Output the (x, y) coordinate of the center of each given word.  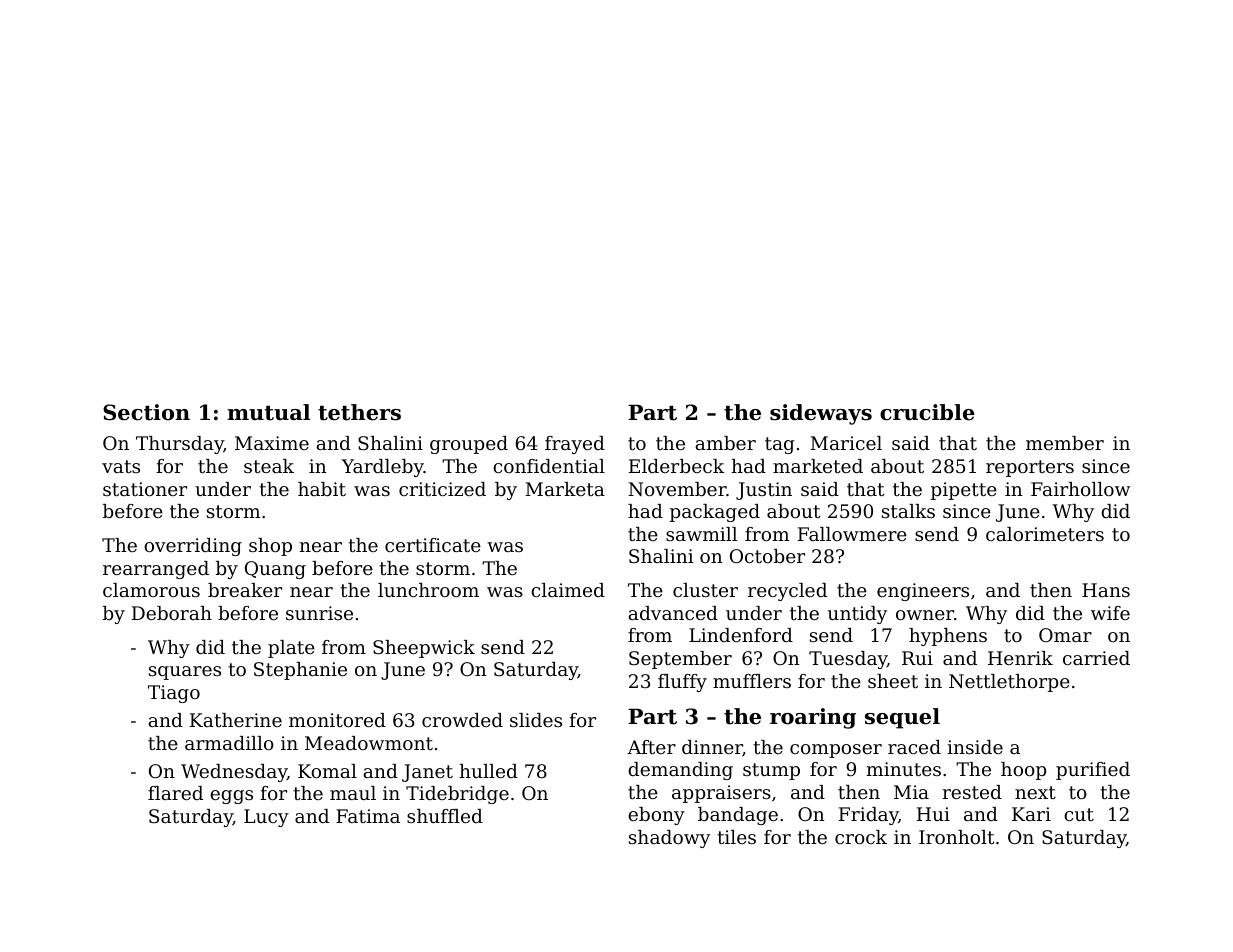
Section (146, 412)
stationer (145, 489)
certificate (433, 545)
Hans (1106, 590)
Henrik (1020, 658)
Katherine (236, 720)
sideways (821, 414)
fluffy (682, 683)
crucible (927, 412)
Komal (327, 771)
